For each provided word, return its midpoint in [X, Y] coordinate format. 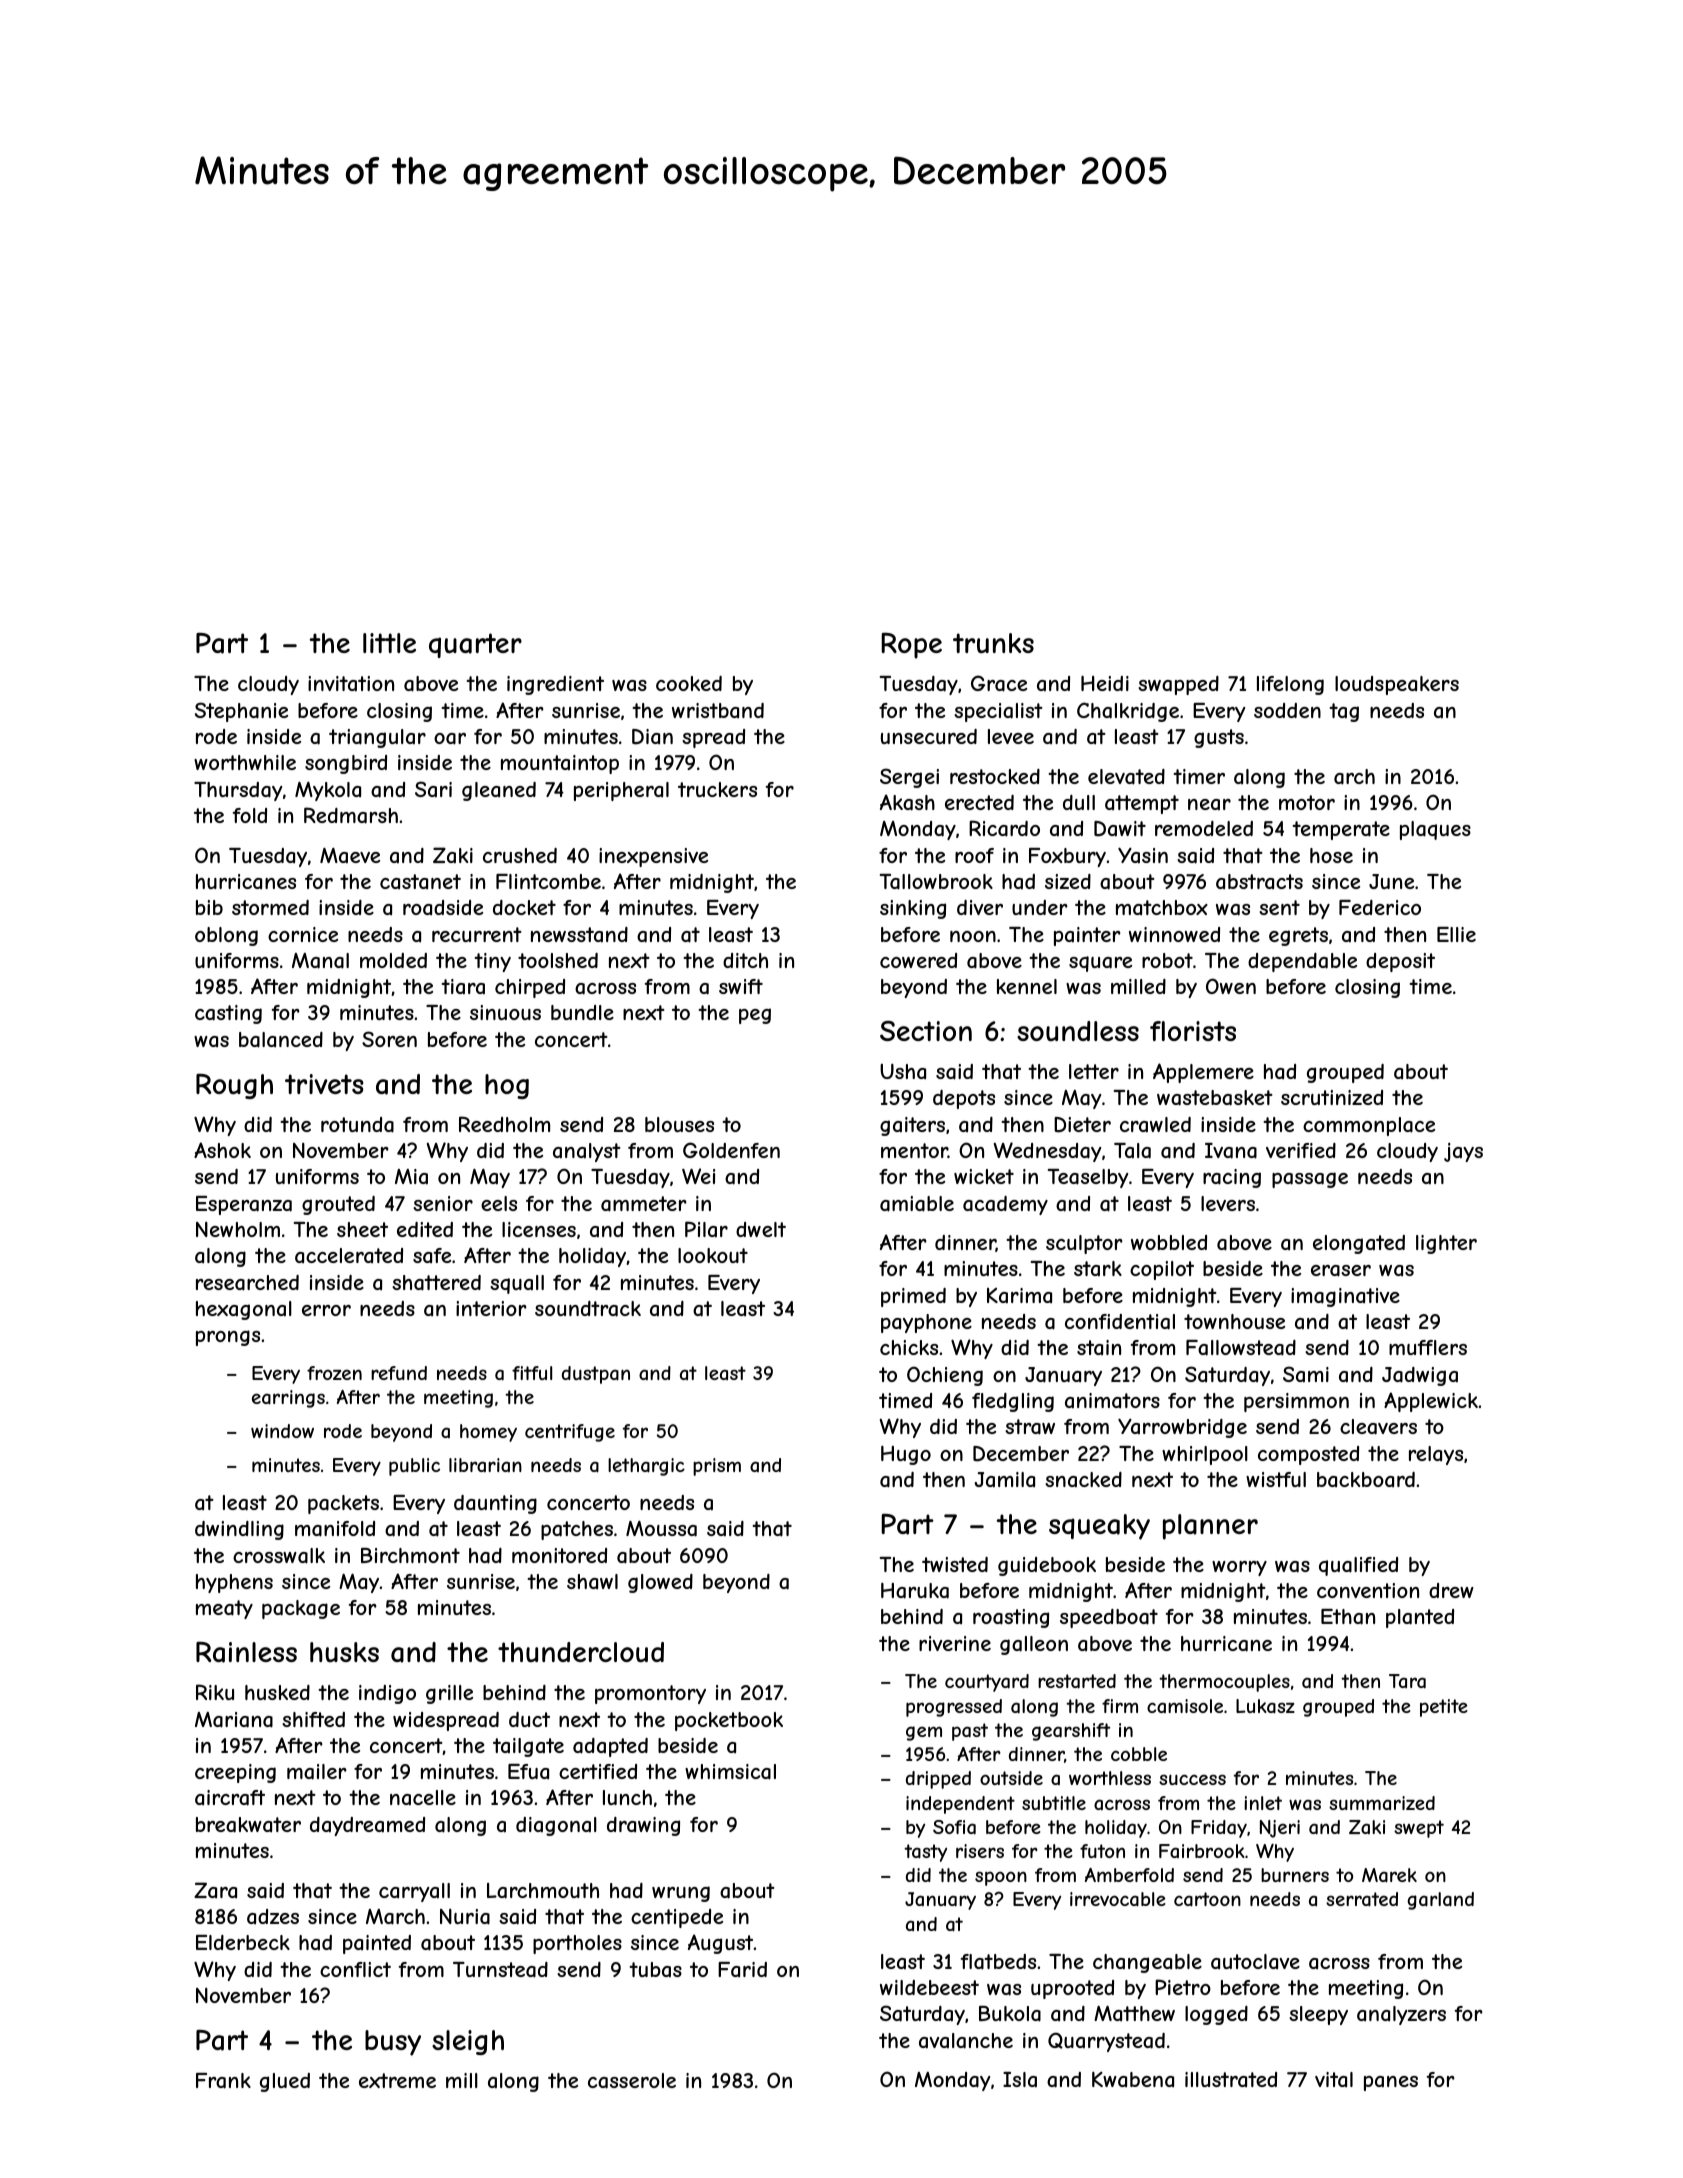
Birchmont [410, 1555]
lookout [713, 1255]
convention [1368, 1590]
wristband [718, 710]
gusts [1219, 738]
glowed [660, 1583]
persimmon [1296, 1402]
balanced [281, 1040]
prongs [228, 1338]
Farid [742, 1969]
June [1391, 881]
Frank [223, 2081]
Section [926, 1031]
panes [1391, 2083]
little [389, 643]
